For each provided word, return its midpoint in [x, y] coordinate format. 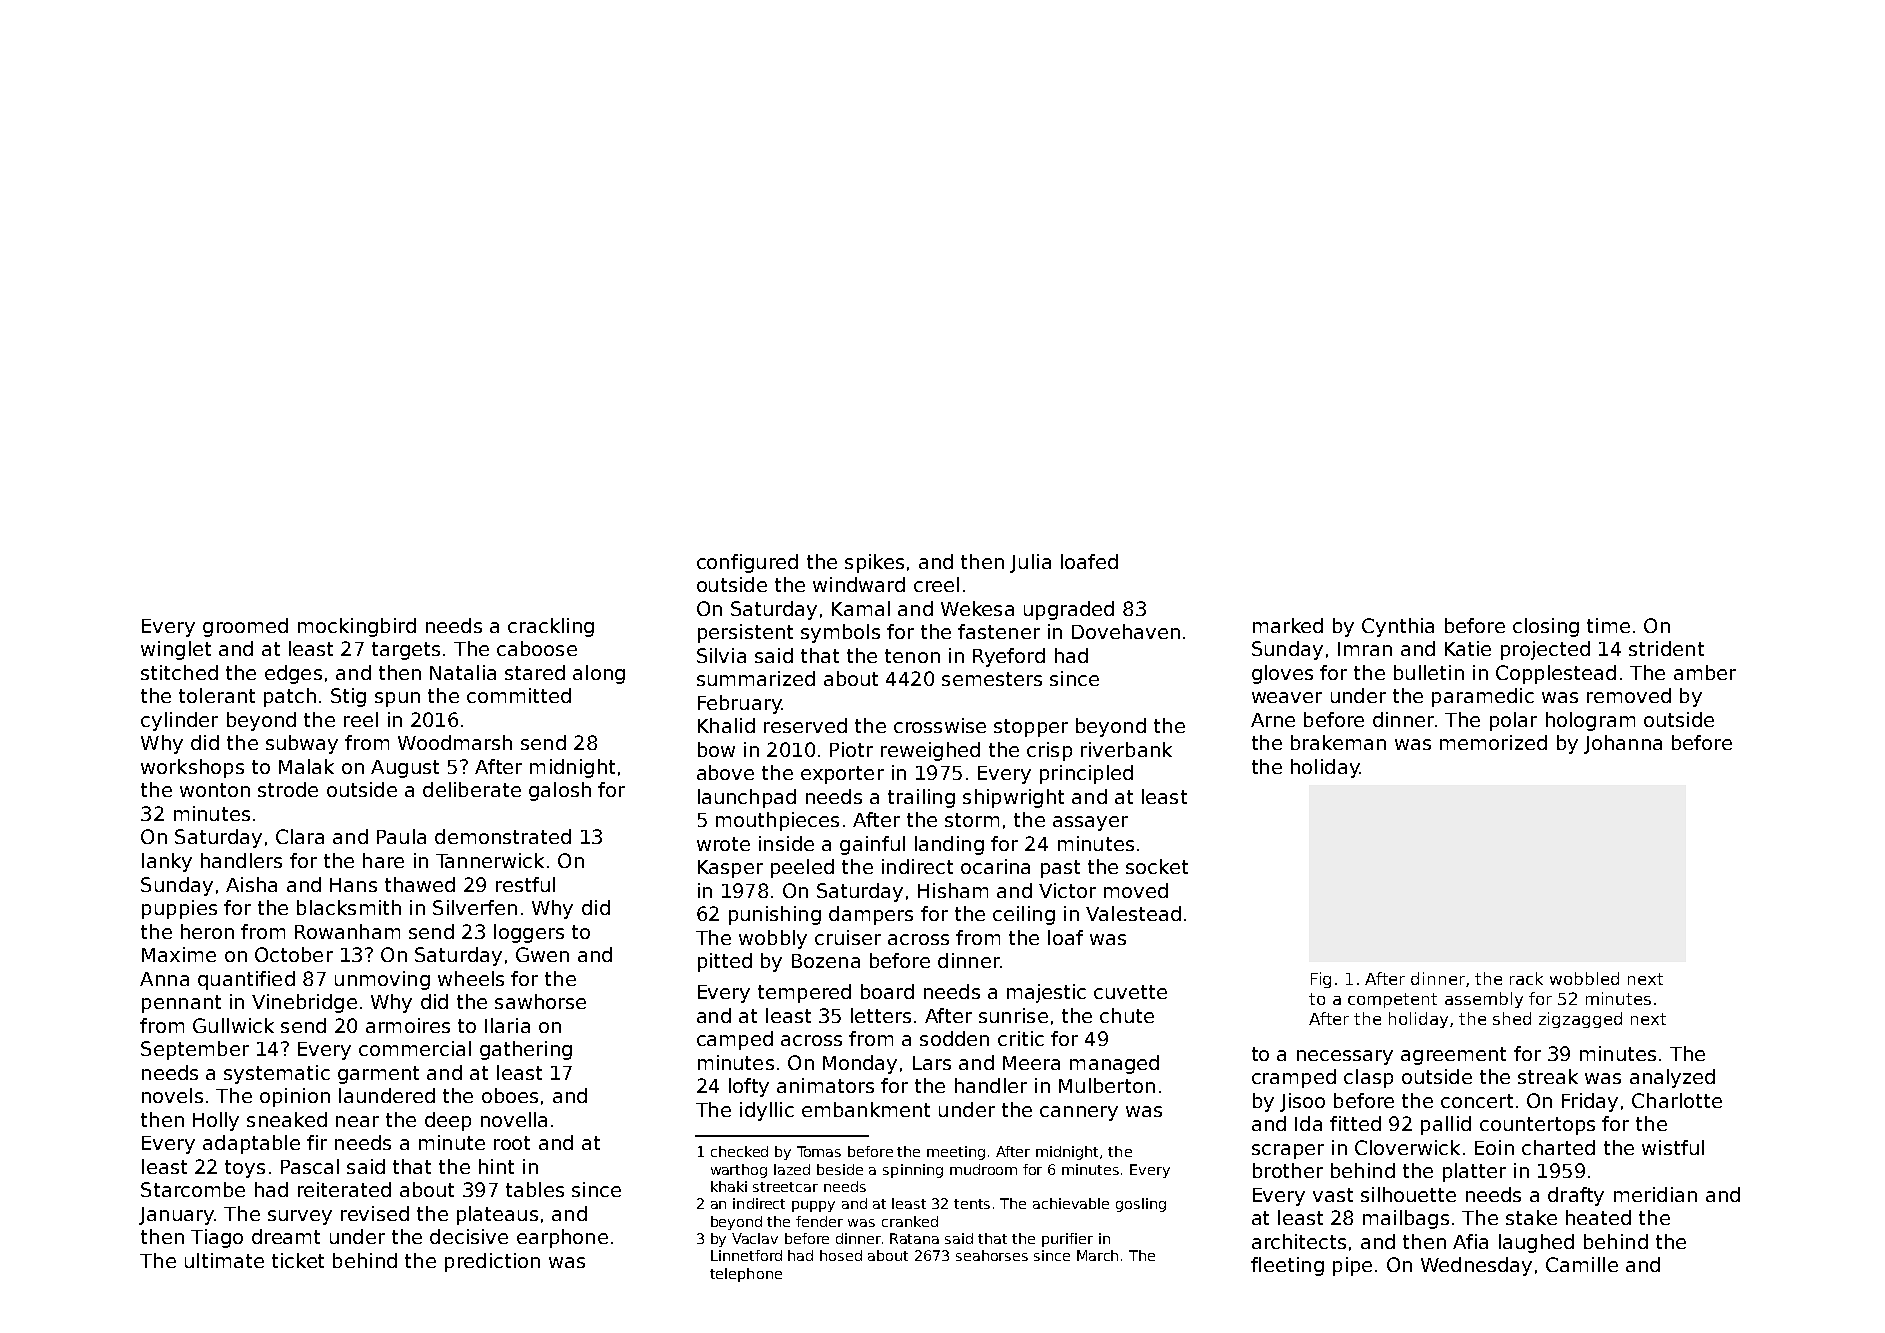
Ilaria [507, 1025]
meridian [1655, 1194]
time [1608, 625]
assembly [1484, 1000]
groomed [245, 627]
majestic [1046, 993]
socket [1157, 866]
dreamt [286, 1236]
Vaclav [755, 1238]
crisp [1049, 751]
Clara [300, 836]
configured [747, 563]
